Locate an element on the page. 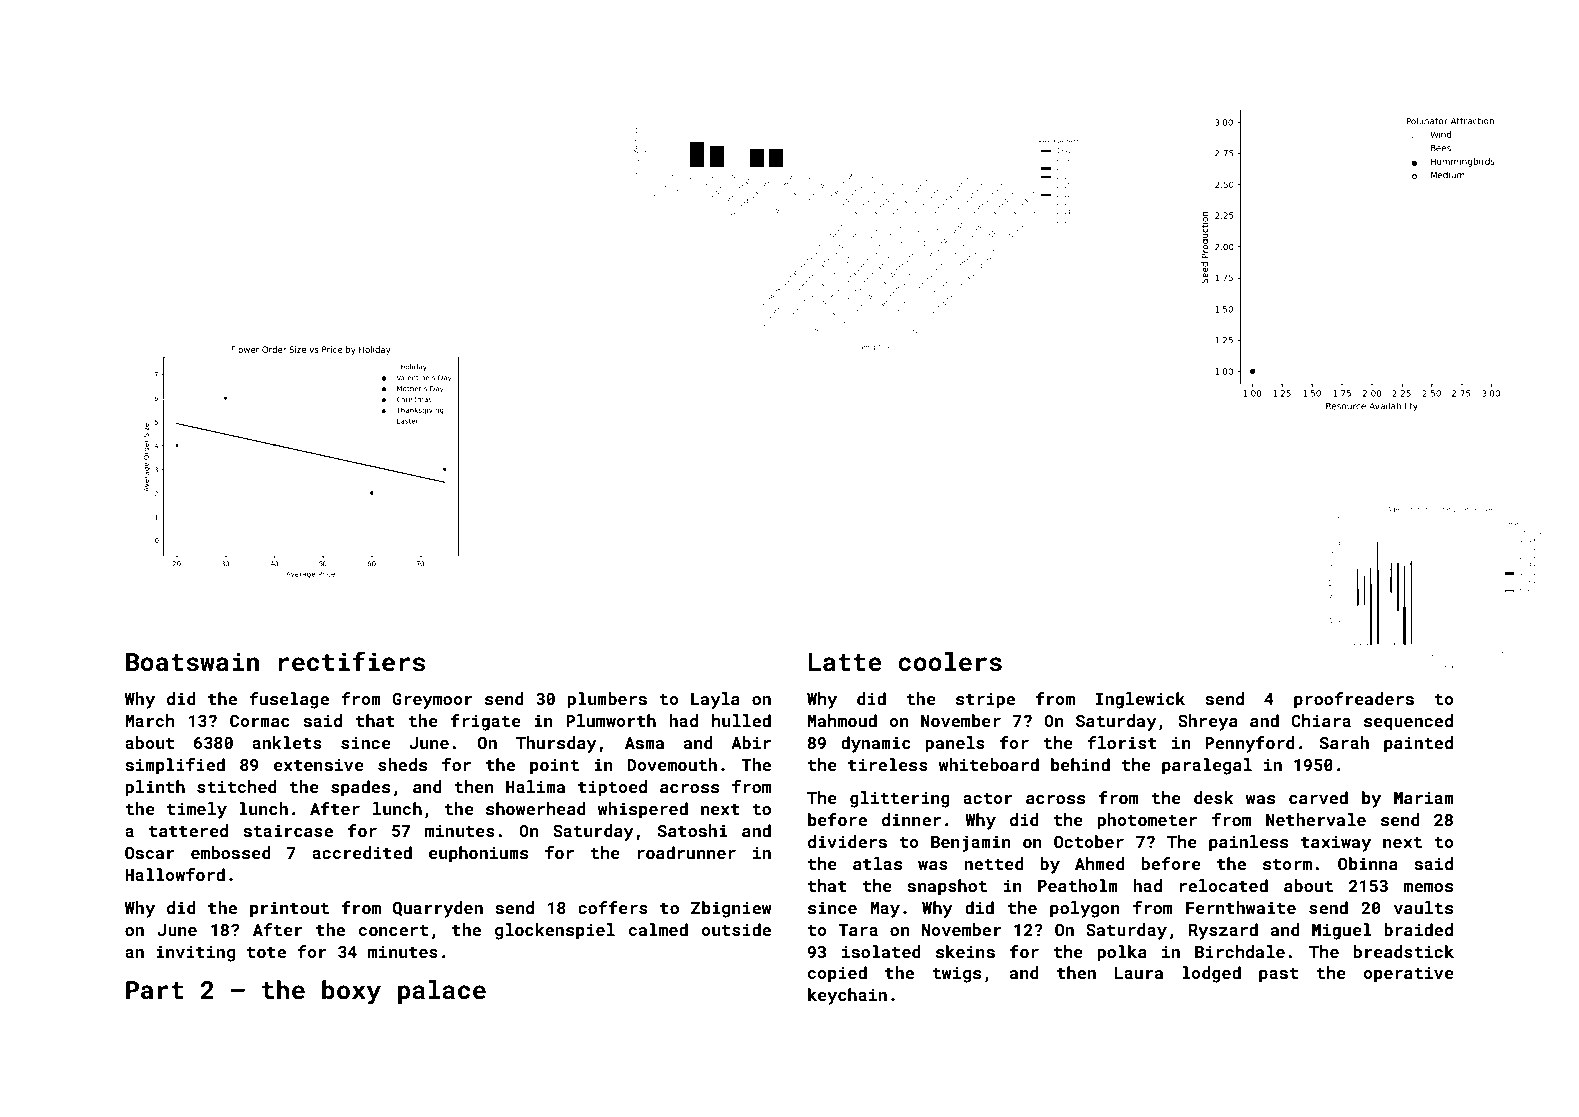 The height and width of the page is (1117, 1579). euphoniums is located at coordinates (478, 854).
